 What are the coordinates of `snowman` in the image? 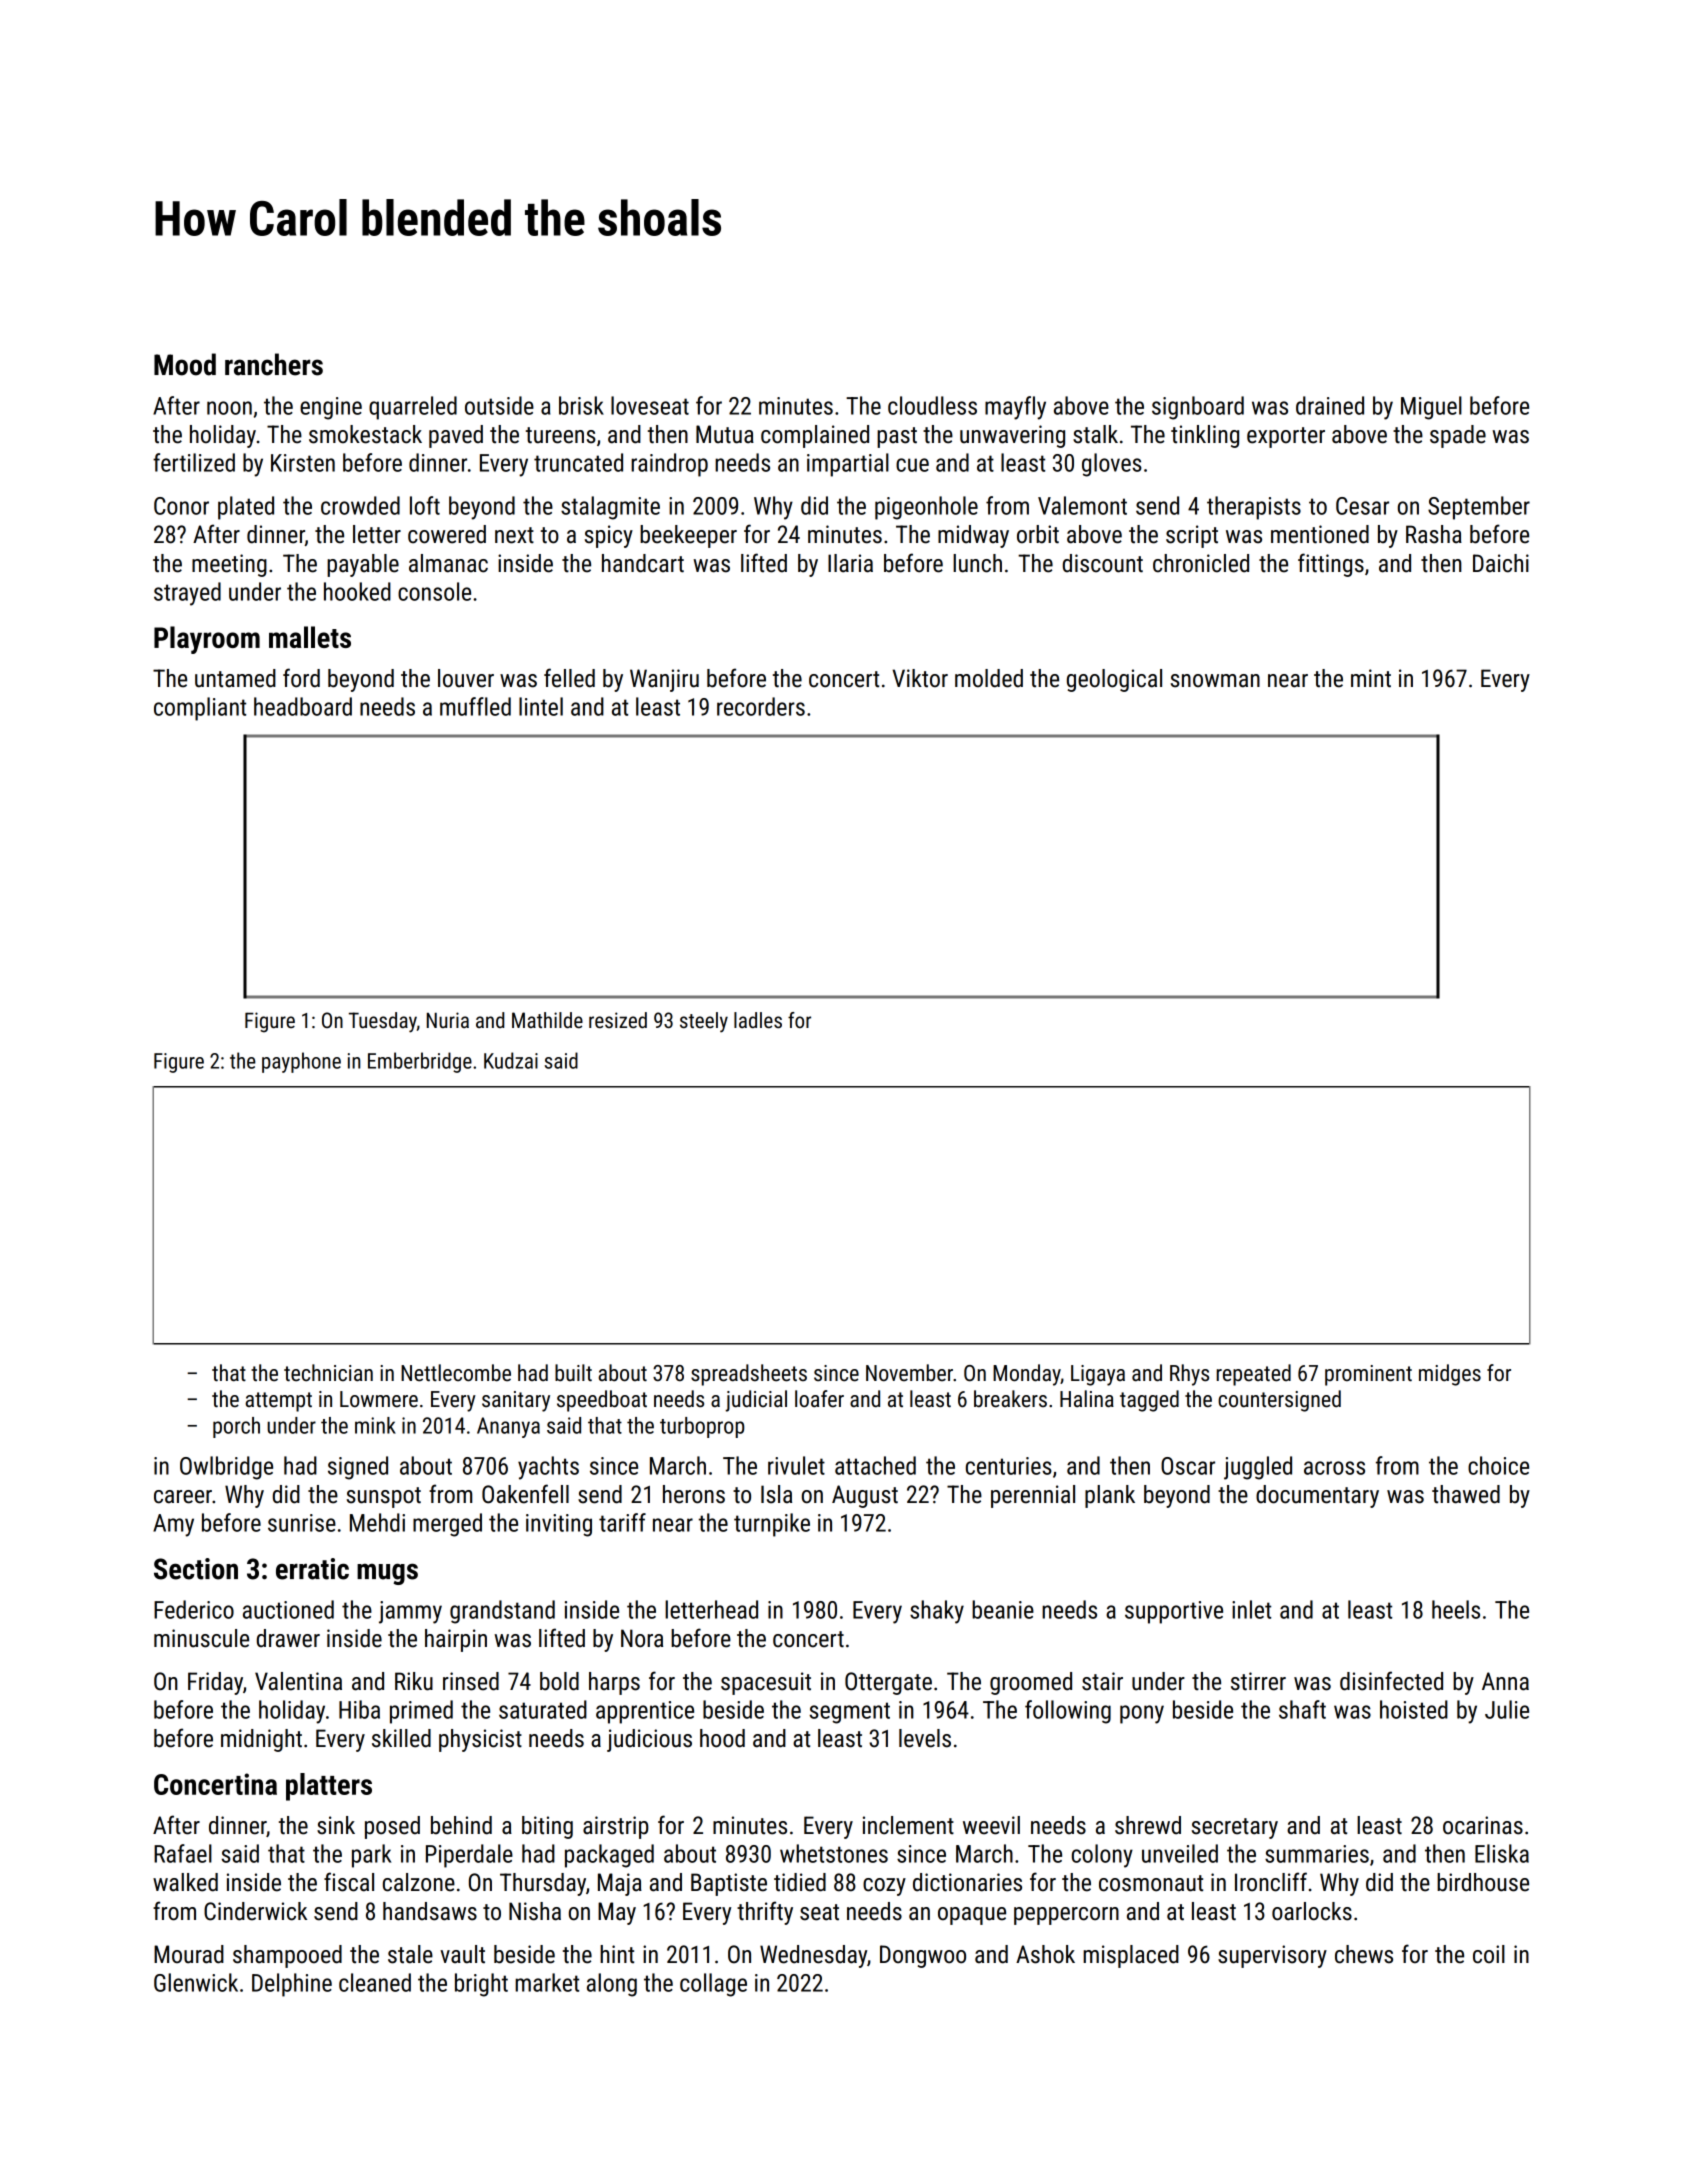 It's located at (1215, 681).
